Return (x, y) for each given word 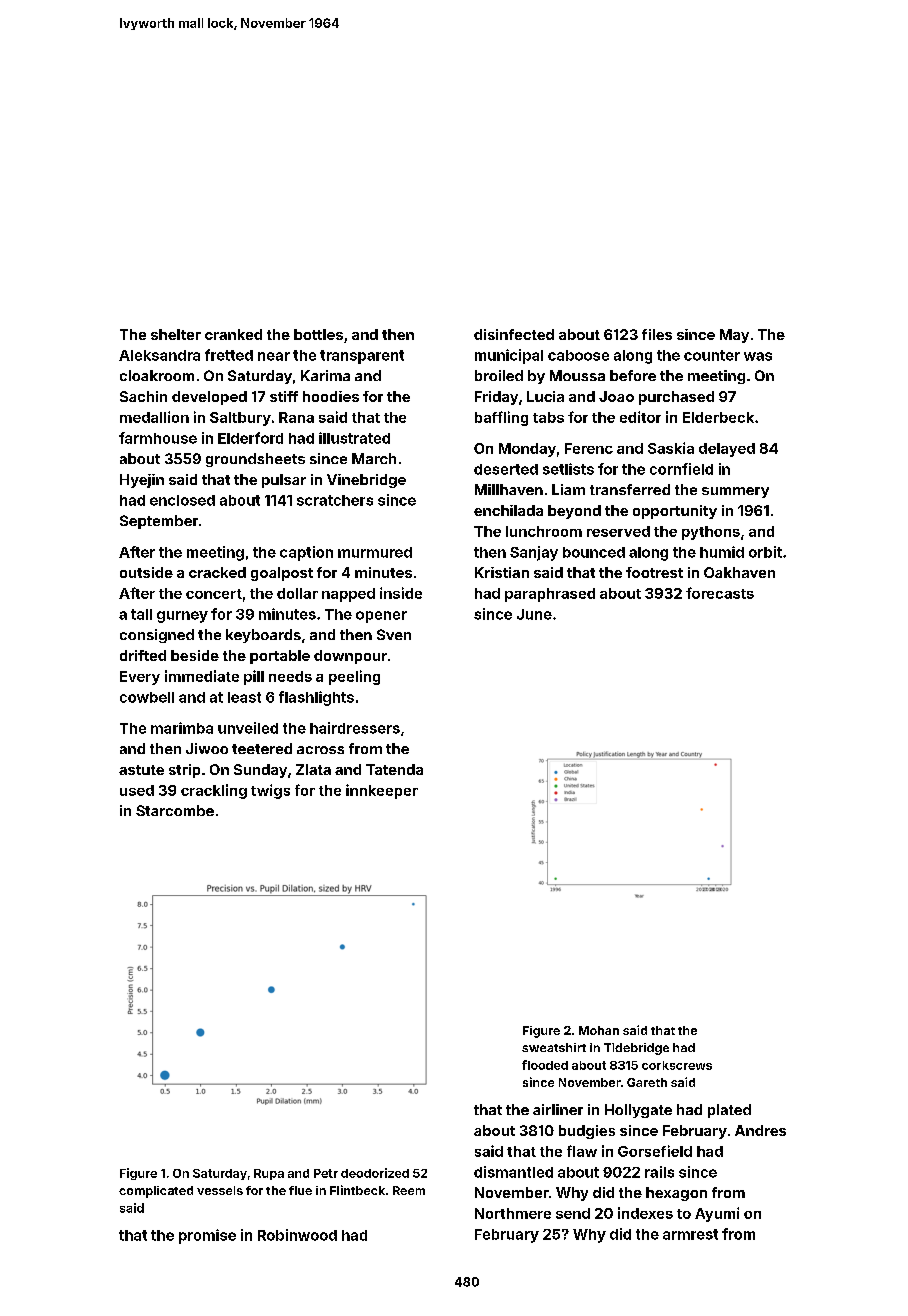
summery (735, 492)
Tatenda (394, 769)
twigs (270, 791)
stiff (284, 396)
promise (207, 1236)
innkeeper (382, 791)
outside (146, 572)
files (657, 334)
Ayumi (717, 1214)
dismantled (513, 1172)
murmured (375, 552)
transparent (362, 357)
